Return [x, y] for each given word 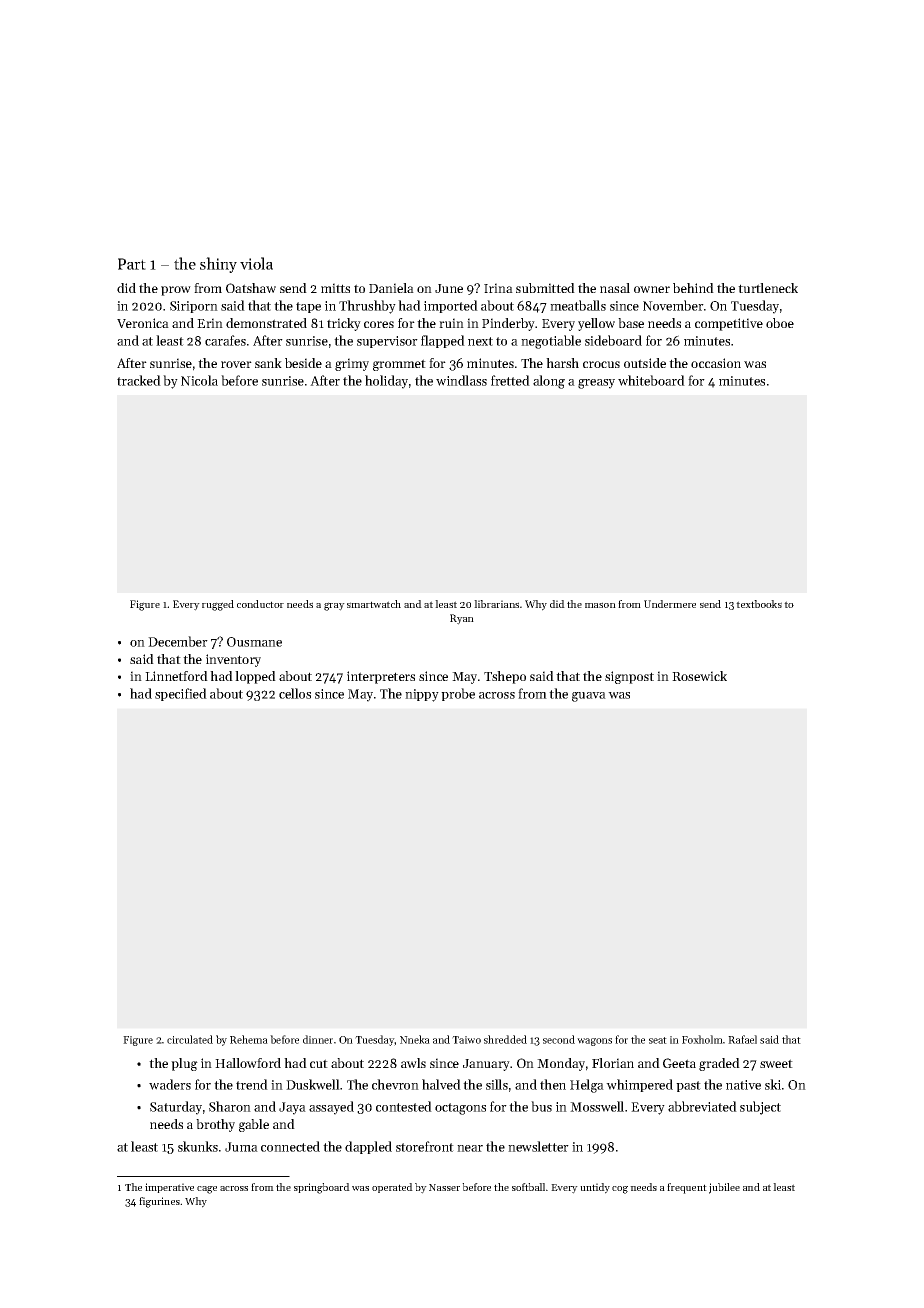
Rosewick [699, 676]
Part [132, 264]
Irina [498, 288]
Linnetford [176, 676]
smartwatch [374, 604]
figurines [159, 1202]
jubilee [724, 1188]
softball [528, 1187]
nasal [615, 288]
